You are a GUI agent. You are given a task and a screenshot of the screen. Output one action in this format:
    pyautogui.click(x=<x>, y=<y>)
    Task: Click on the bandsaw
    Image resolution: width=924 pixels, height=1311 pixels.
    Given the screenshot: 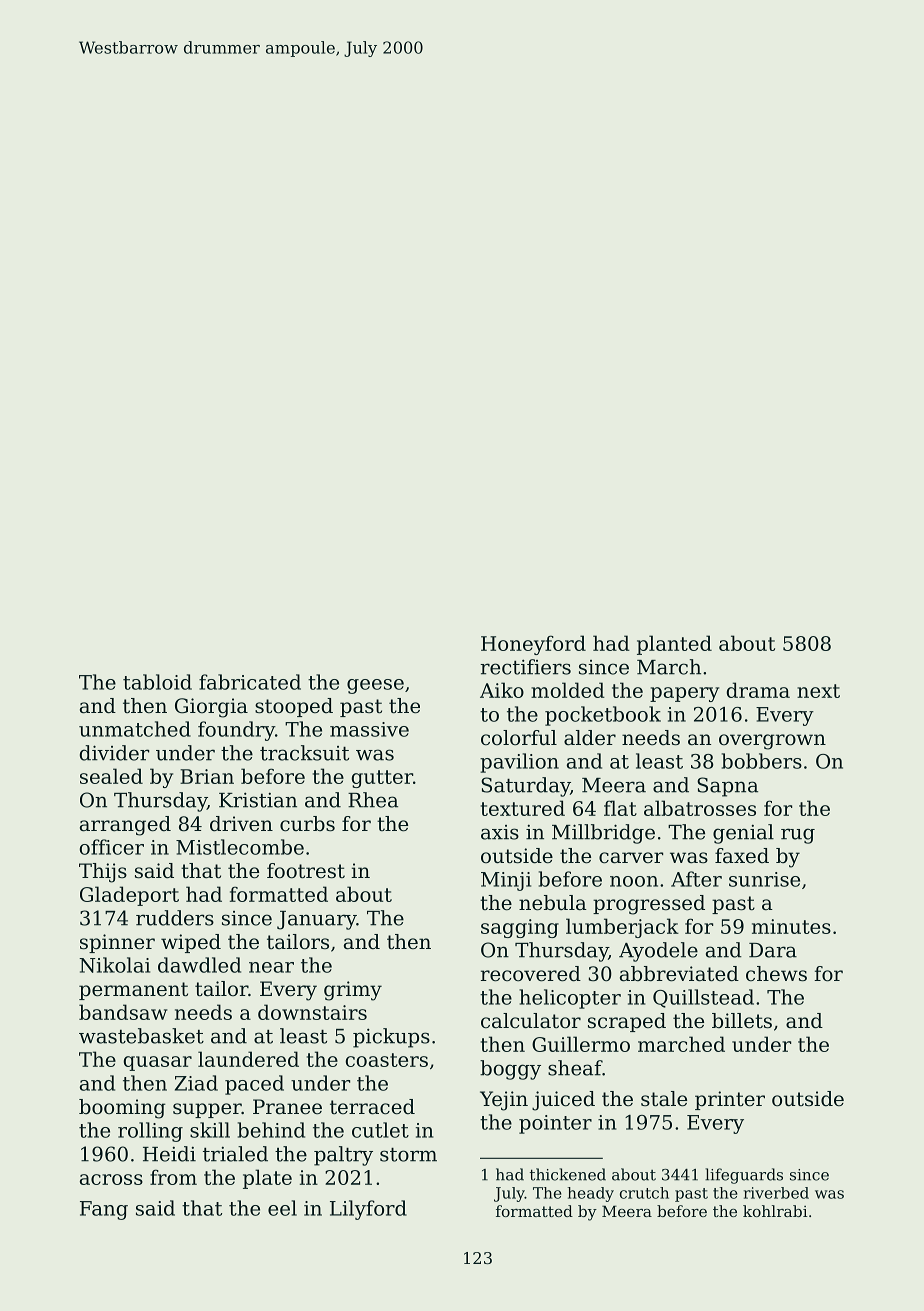 What is the action you would take?
    pyautogui.click(x=123, y=1012)
